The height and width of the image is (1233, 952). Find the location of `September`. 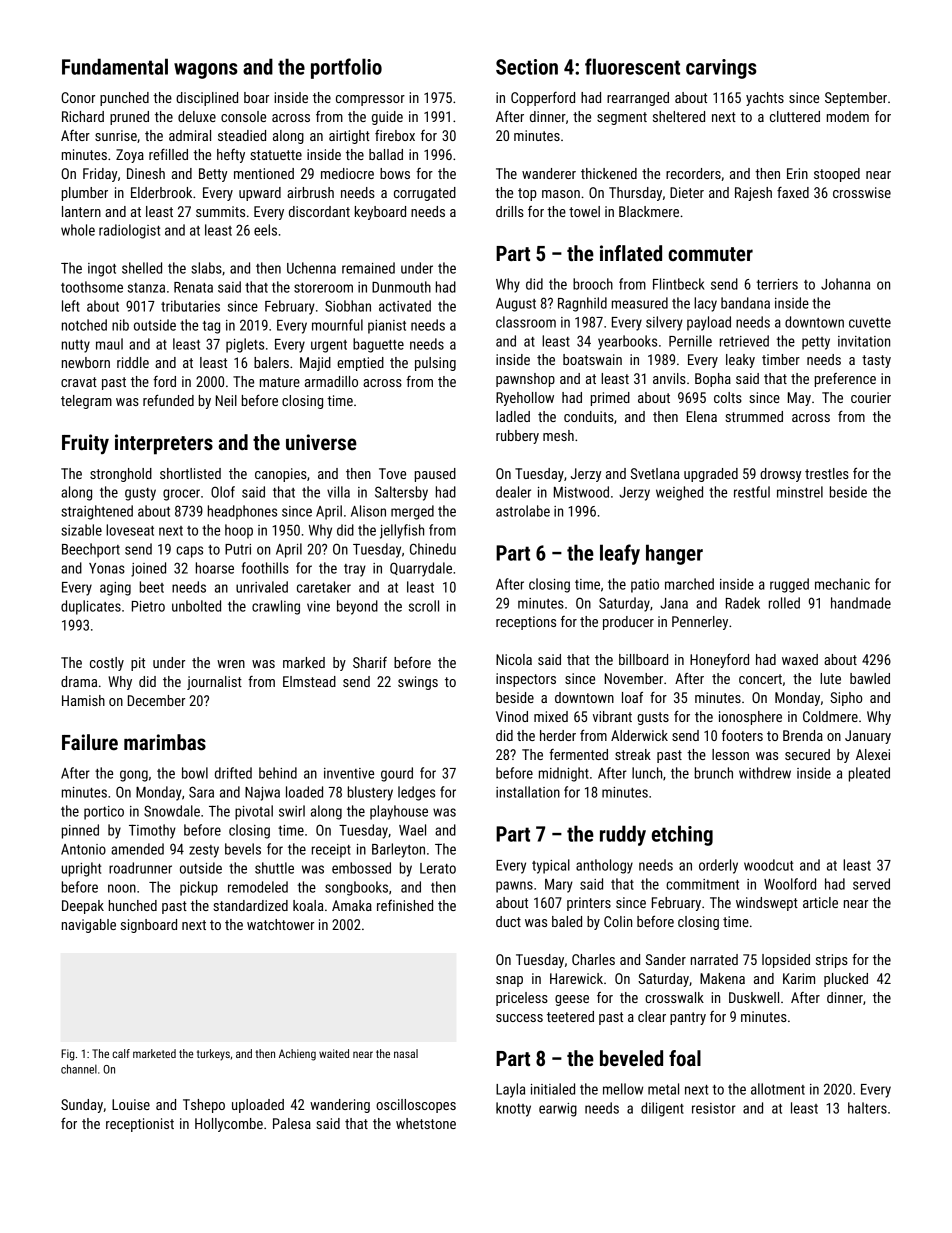

September is located at coordinates (856, 99).
